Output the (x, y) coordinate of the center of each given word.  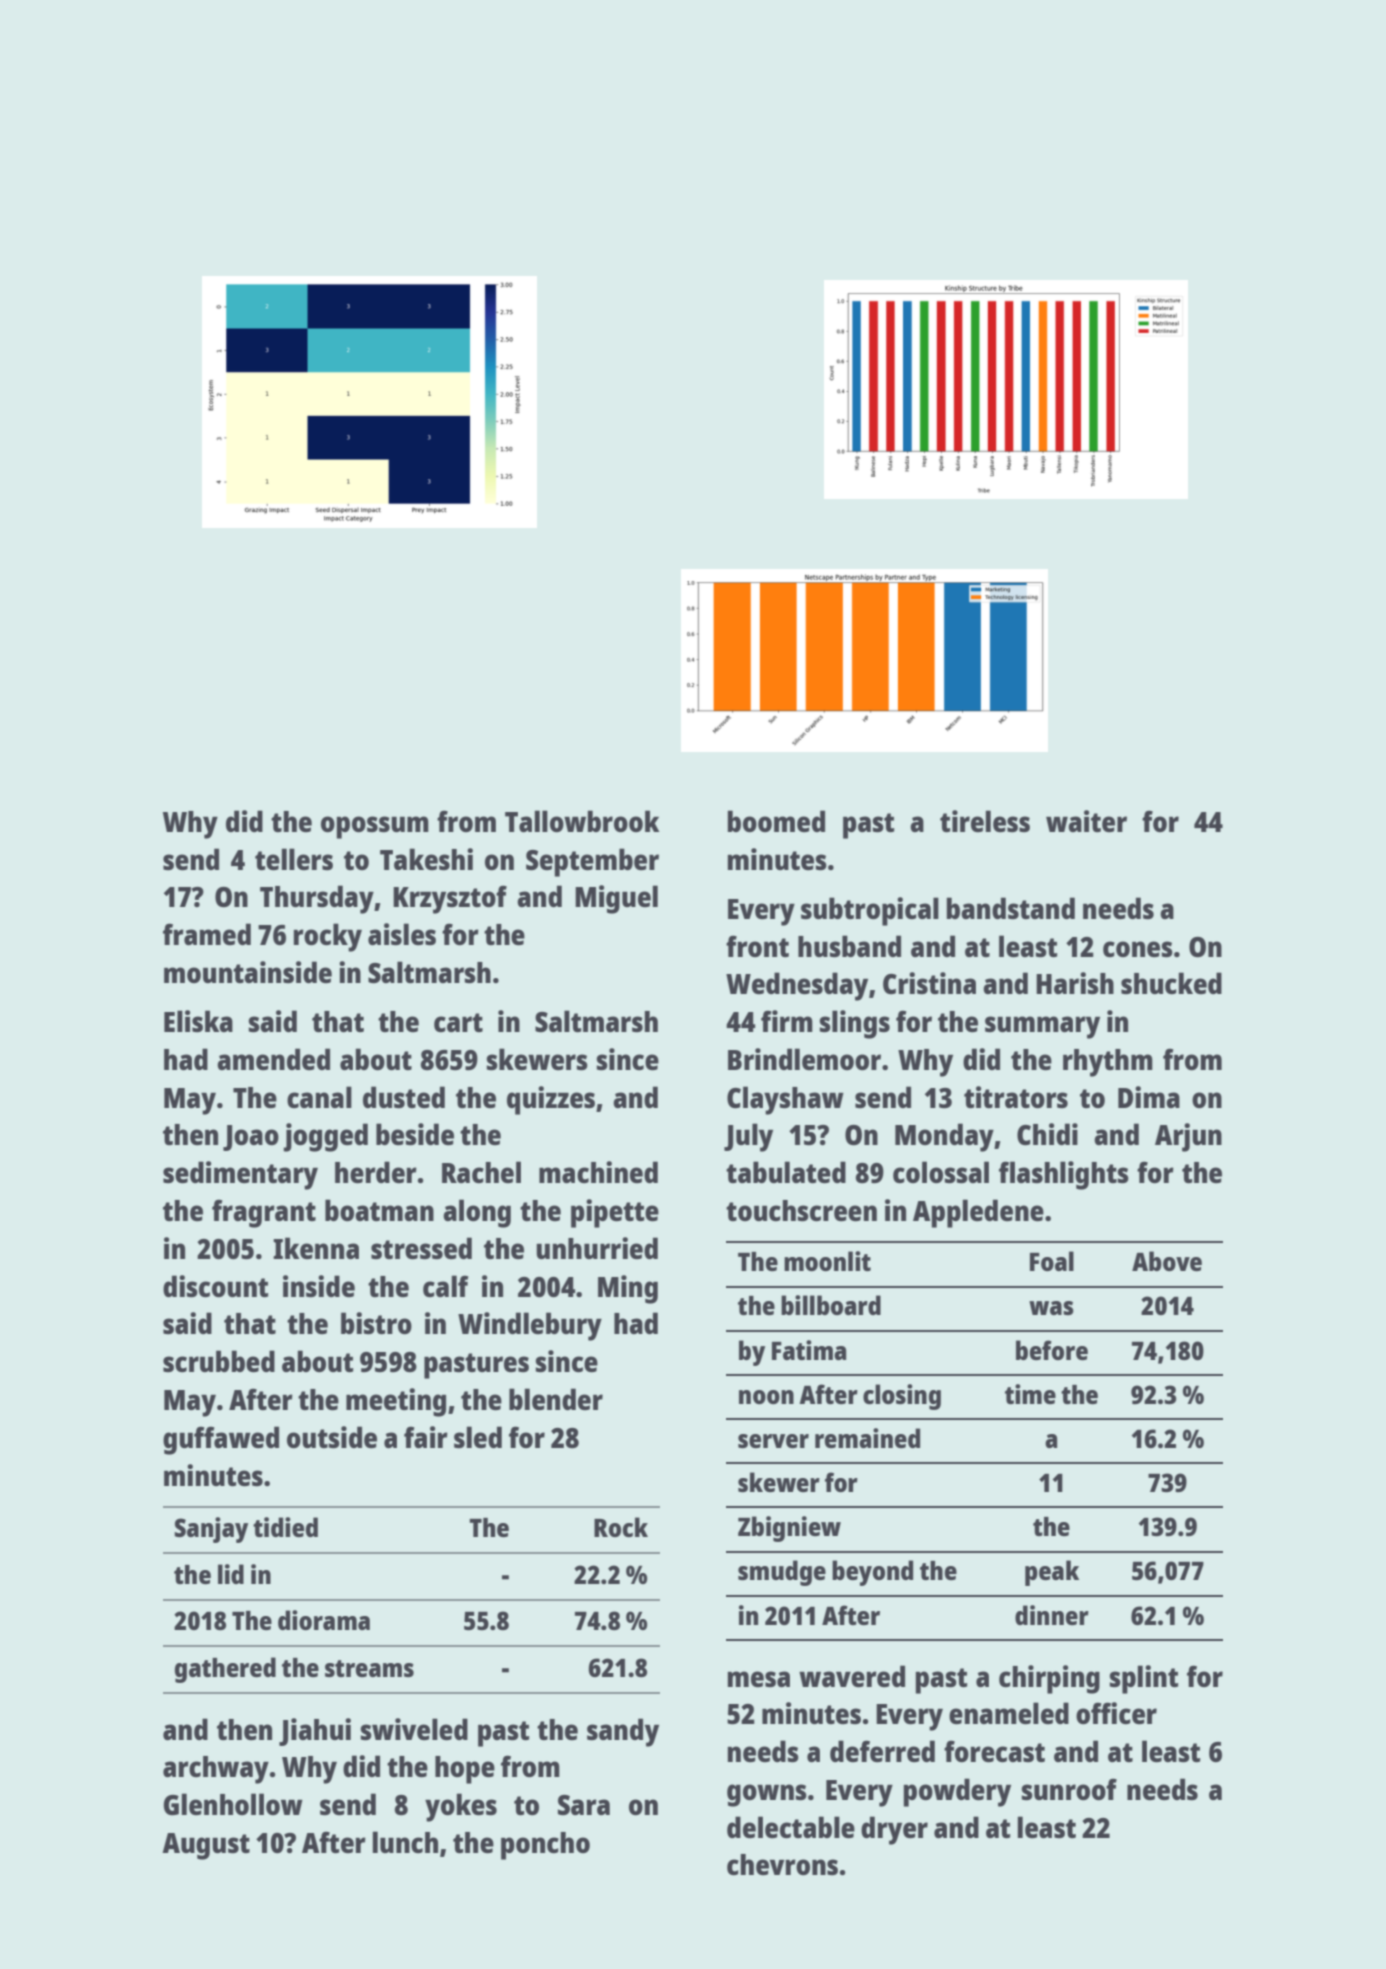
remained (867, 1438)
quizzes (551, 1100)
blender (556, 1399)
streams (369, 1668)
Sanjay (211, 1530)
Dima (1149, 1097)
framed (207, 934)
